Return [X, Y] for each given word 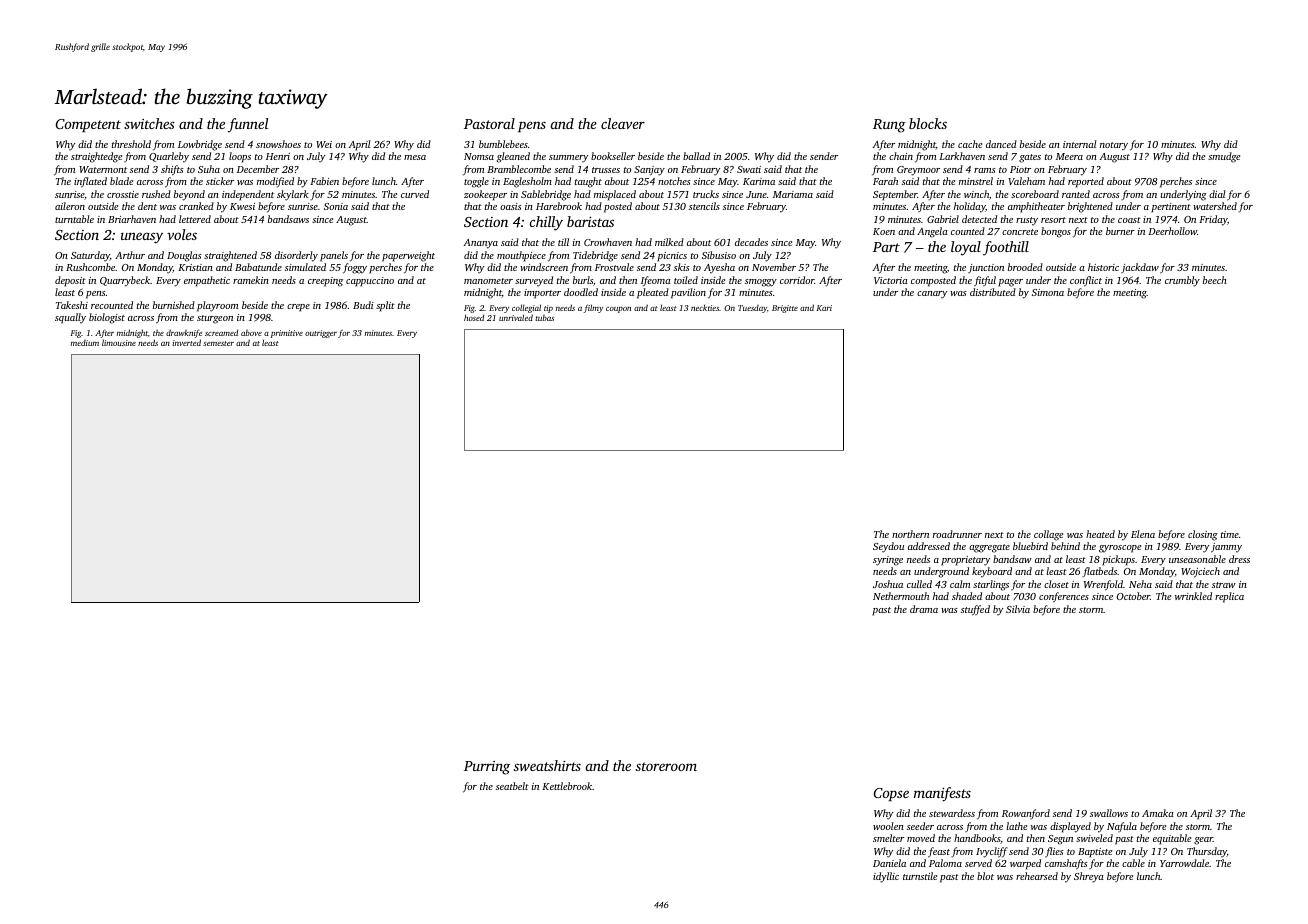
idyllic [886, 877]
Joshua [888, 584]
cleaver [623, 123]
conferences [1064, 597]
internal [1080, 144]
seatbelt [512, 786]
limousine [119, 342]
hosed [474, 317]
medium [85, 343]
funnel [248, 125]
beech [1215, 280]
